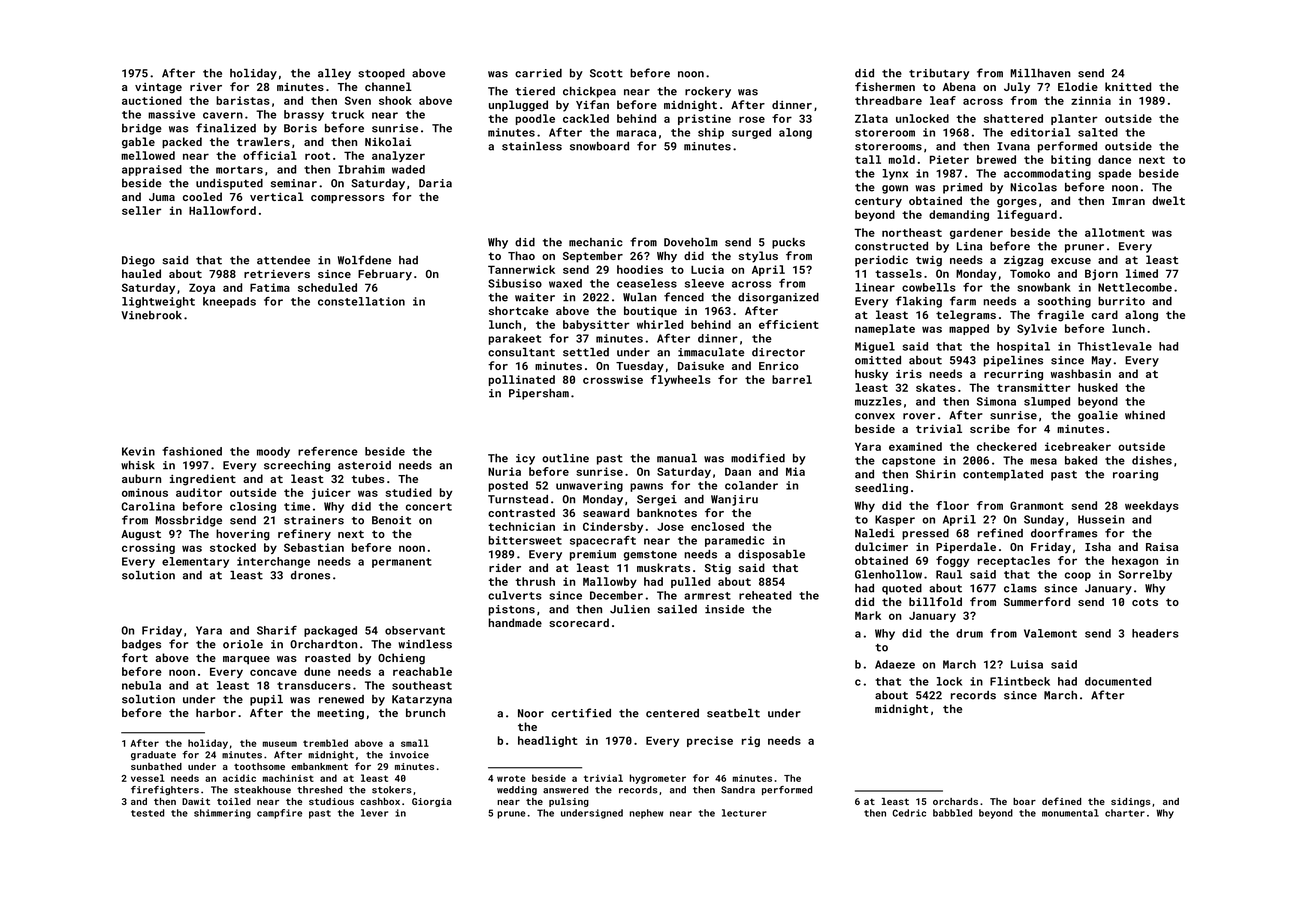 This screenshot has width=1308, height=924. Describe the element at coordinates (1115, 232) in the screenshot. I see `allotment` at that location.
